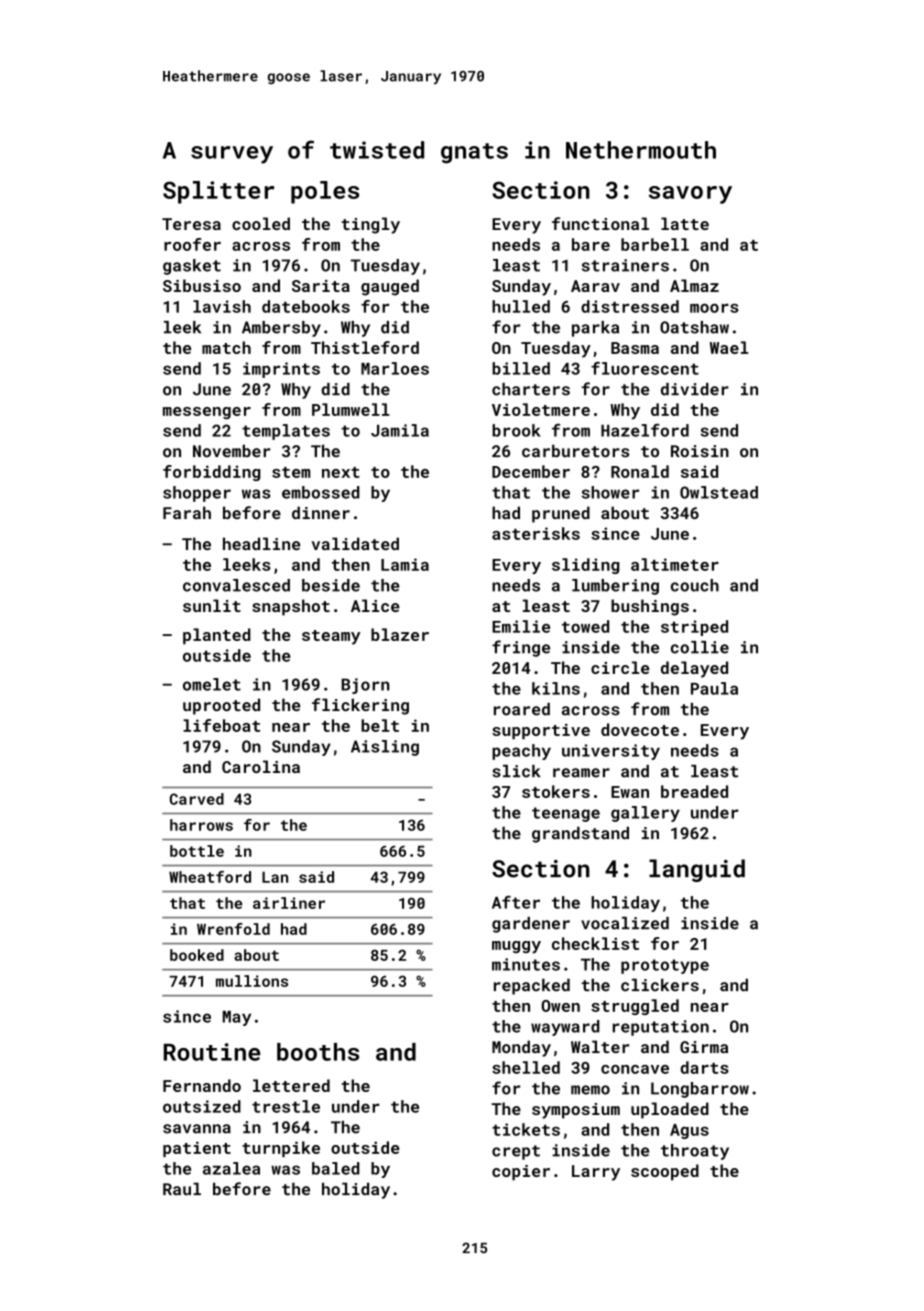 The image size is (924, 1311). What do you see at coordinates (226, 347) in the screenshot?
I see `match` at bounding box center [226, 347].
